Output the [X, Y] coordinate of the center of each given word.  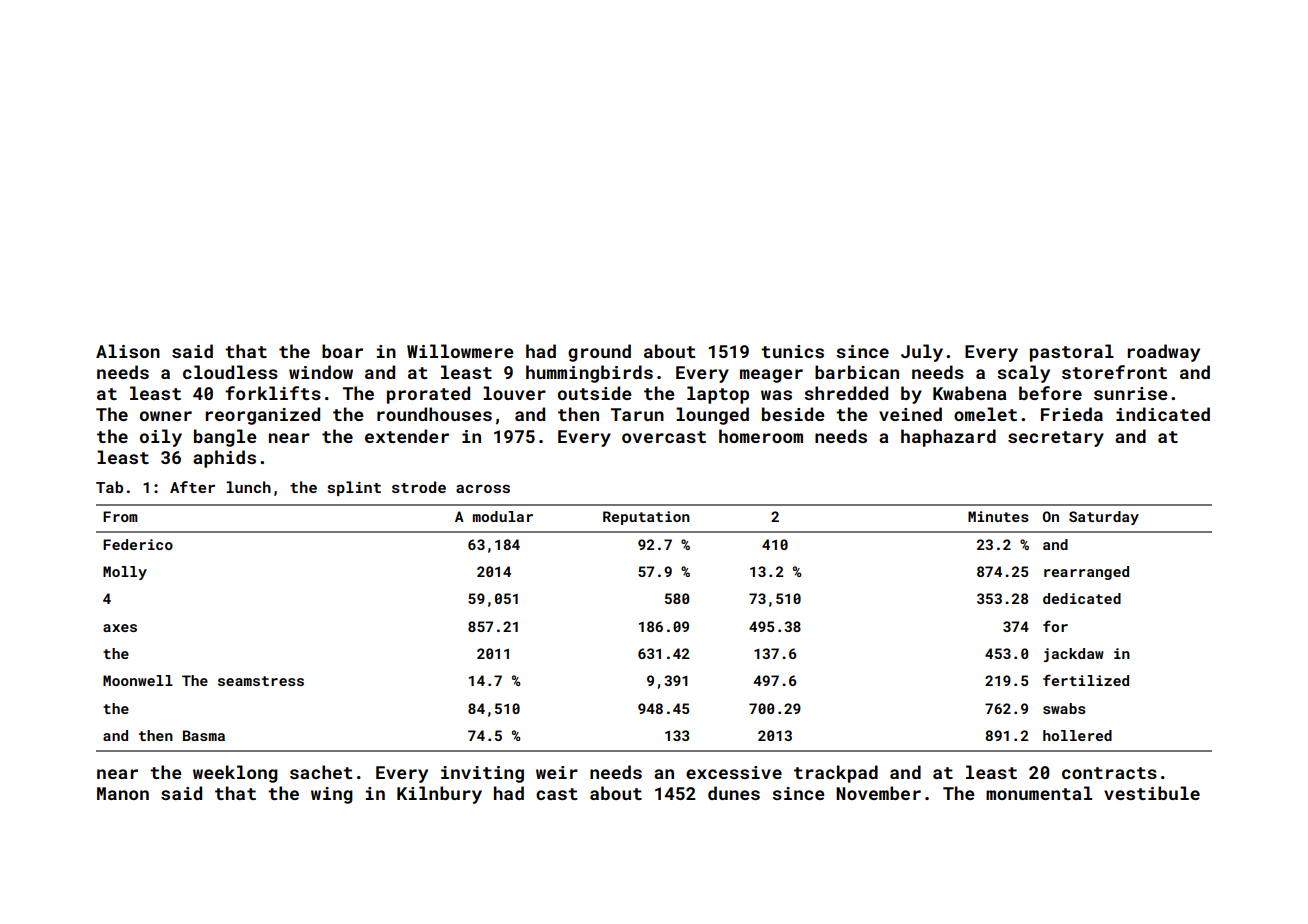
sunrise [1131, 393]
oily [161, 438]
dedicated [1082, 598]
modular [503, 516]
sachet [321, 772]
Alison [128, 351]
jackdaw [1074, 655]
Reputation [646, 518]
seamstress [261, 681]
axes [120, 628]
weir [557, 772]
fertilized [1086, 680]
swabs [1064, 708]
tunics [792, 351]
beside [793, 414]
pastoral [1072, 353]
